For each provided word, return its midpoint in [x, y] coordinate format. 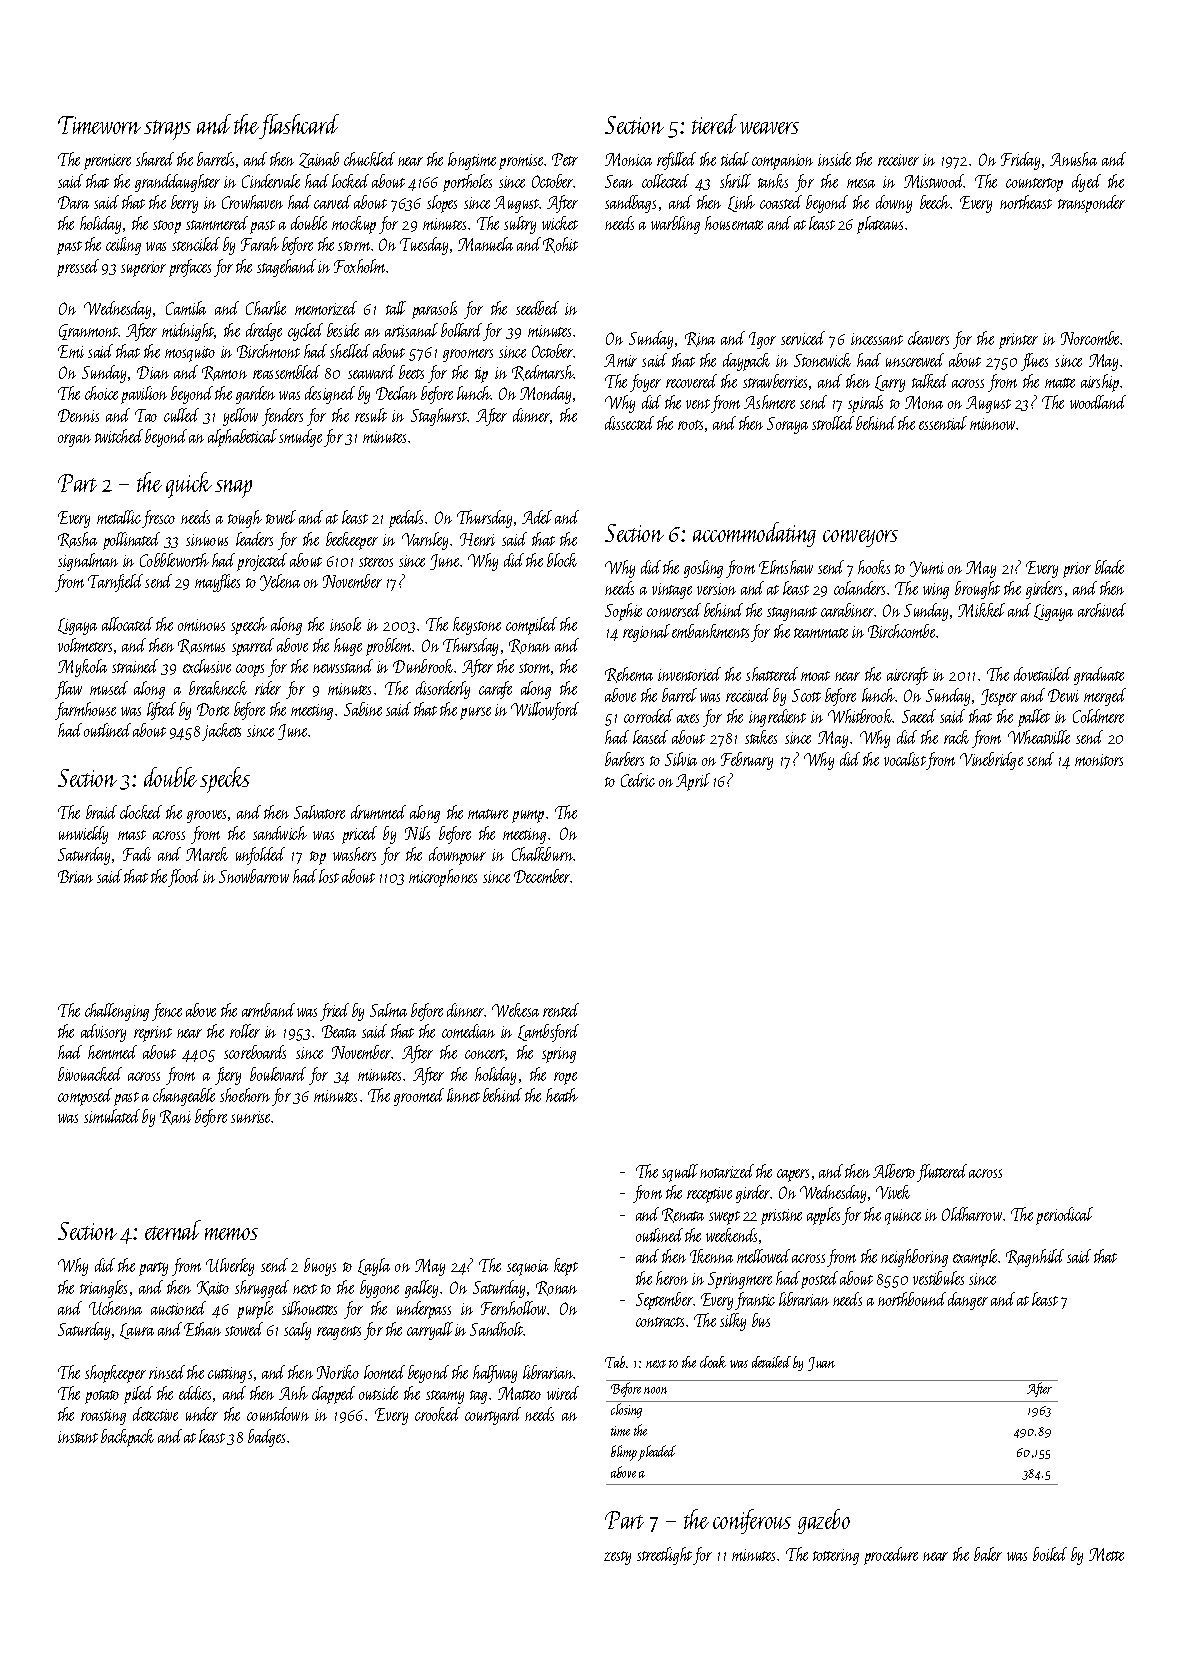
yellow [240, 417]
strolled [833, 423]
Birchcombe [901, 631]
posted [819, 1280]
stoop [167, 227]
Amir [620, 360]
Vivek [893, 1192]
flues [1034, 362]
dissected [629, 423]
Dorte [213, 709]
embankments [710, 631]
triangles [103, 1289]
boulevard [278, 1074]
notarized [727, 1171]
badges [266, 1438]
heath [562, 1095]
